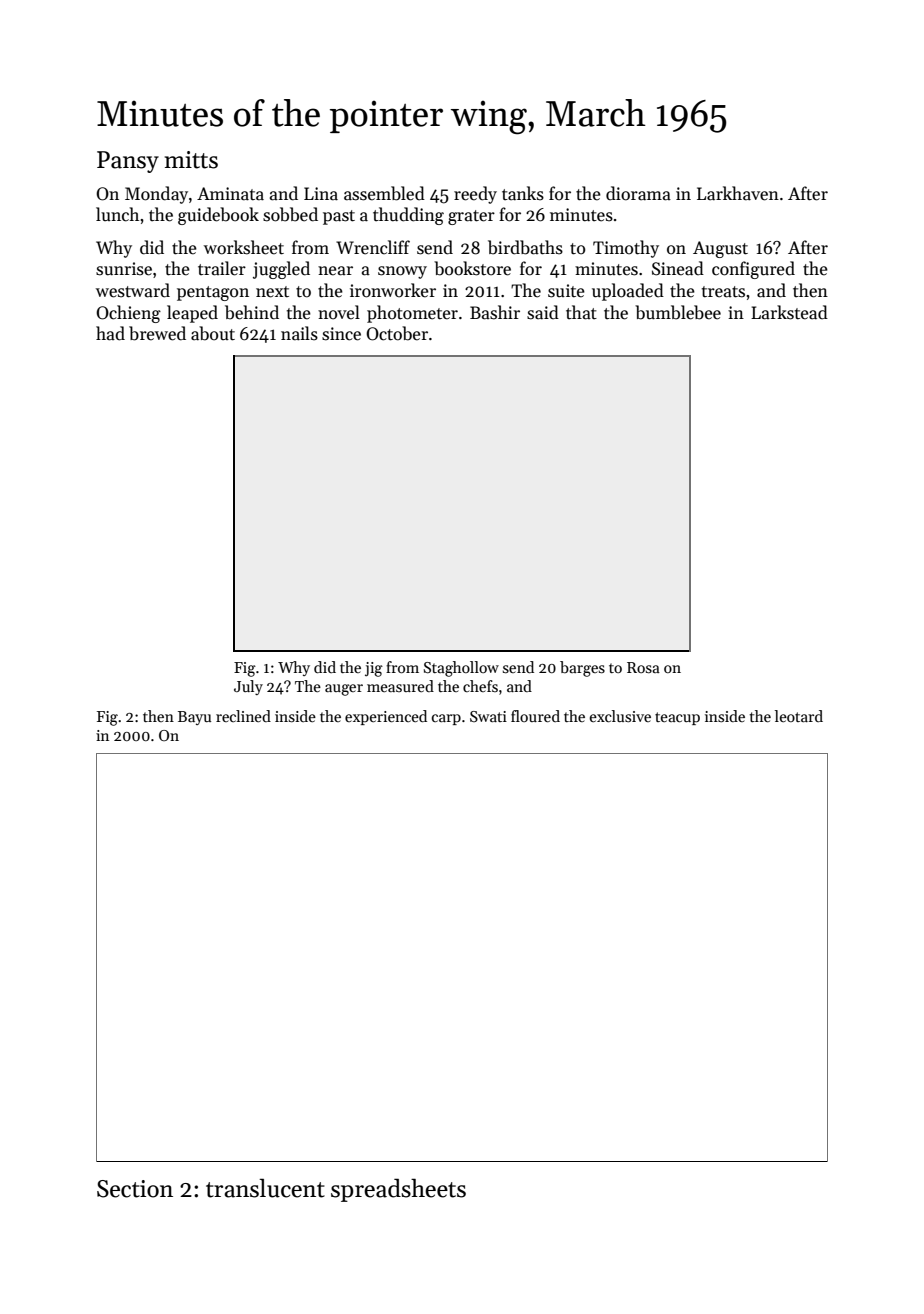  What do you see at coordinates (135, 1189) in the page?
I see `Section` at bounding box center [135, 1189].
